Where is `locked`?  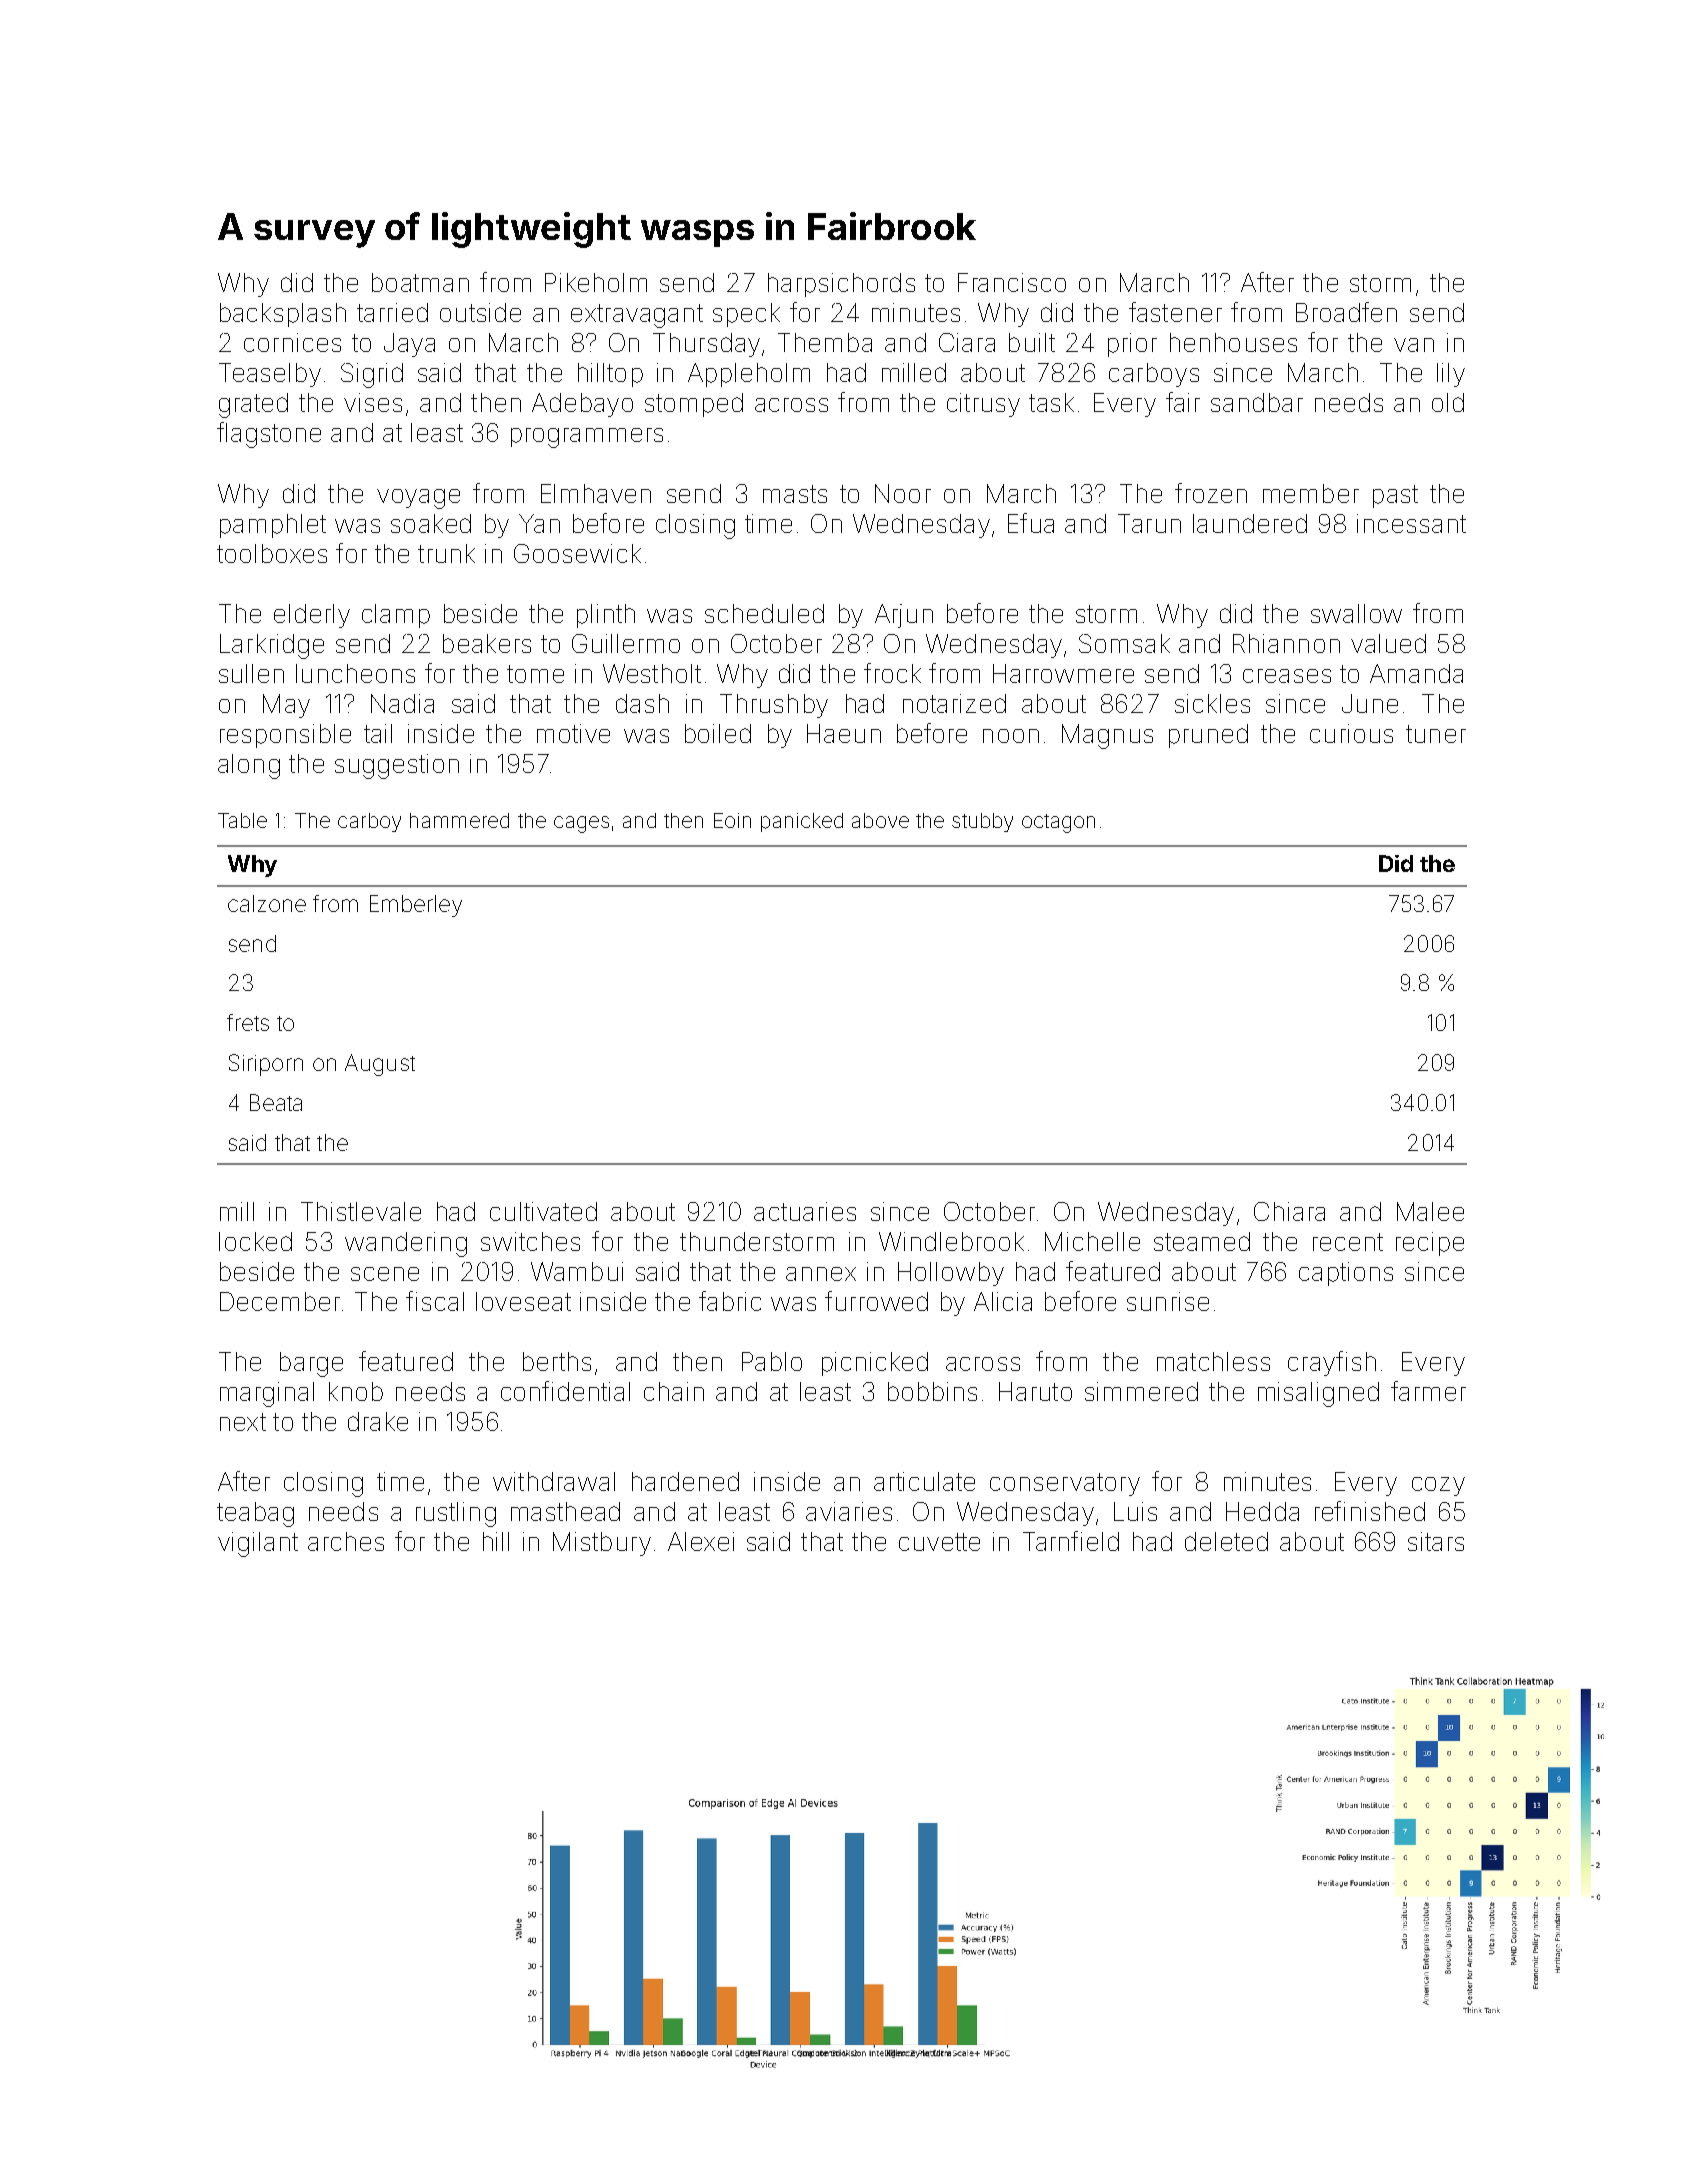 locked is located at coordinates (255, 1241).
